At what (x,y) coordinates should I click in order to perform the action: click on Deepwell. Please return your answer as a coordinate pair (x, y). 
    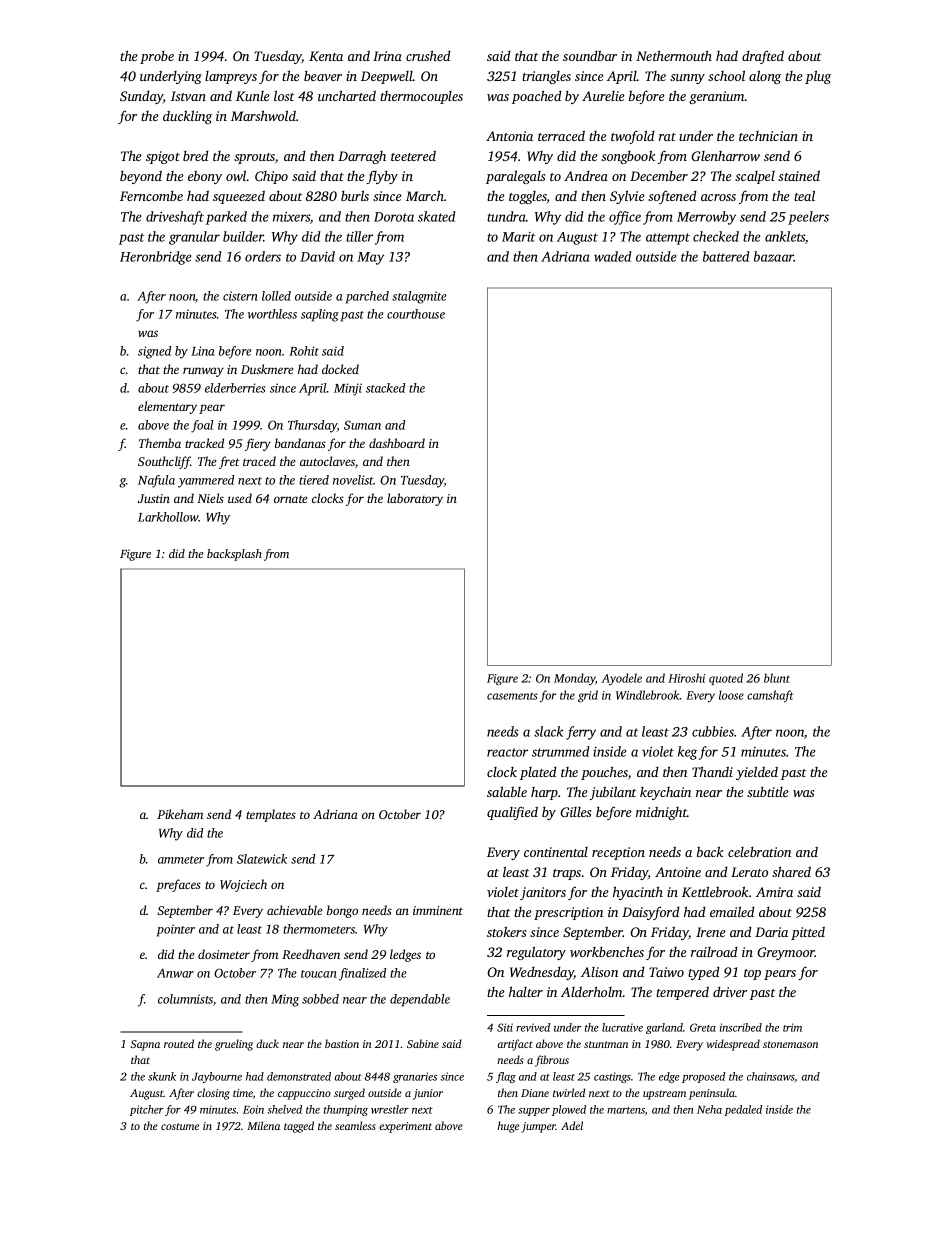
    Looking at the image, I should click on (387, 77).
